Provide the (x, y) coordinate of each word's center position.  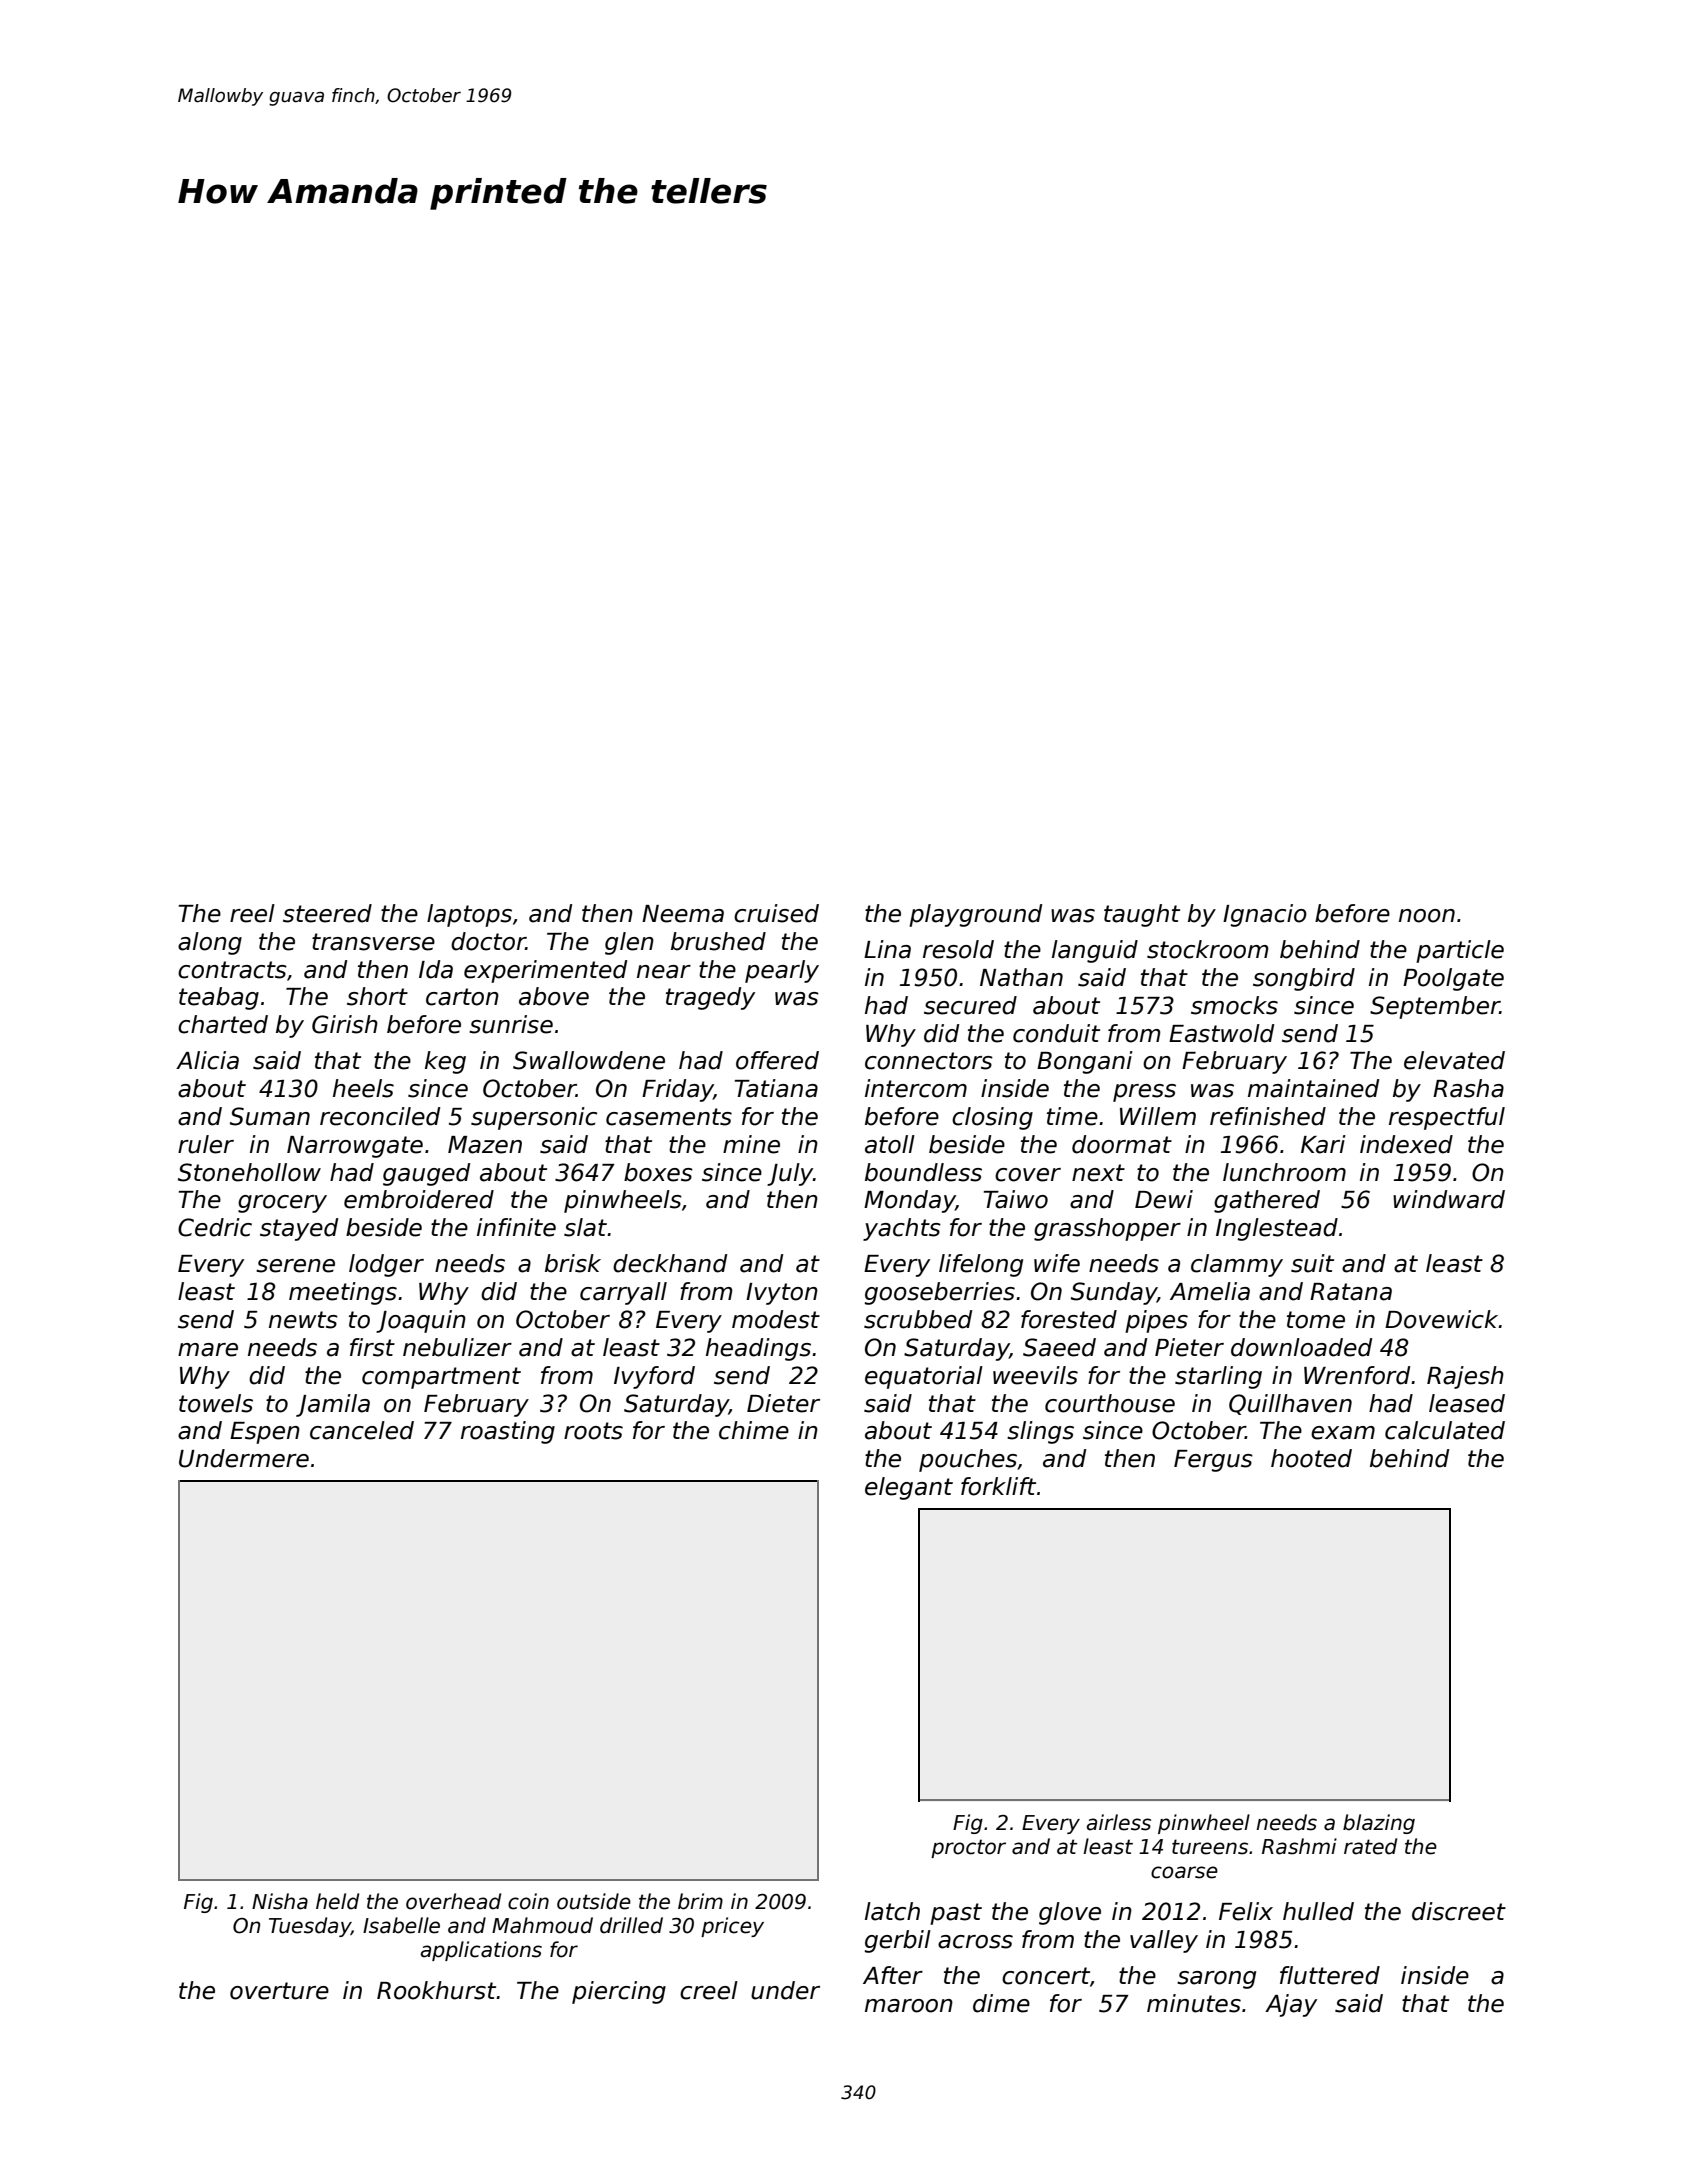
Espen (265, 1433)
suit (1312, 1263)
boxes (658, 1172)
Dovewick (1442, 1319)
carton (462, 997)
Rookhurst (437, 1990)
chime (754, 1430)
